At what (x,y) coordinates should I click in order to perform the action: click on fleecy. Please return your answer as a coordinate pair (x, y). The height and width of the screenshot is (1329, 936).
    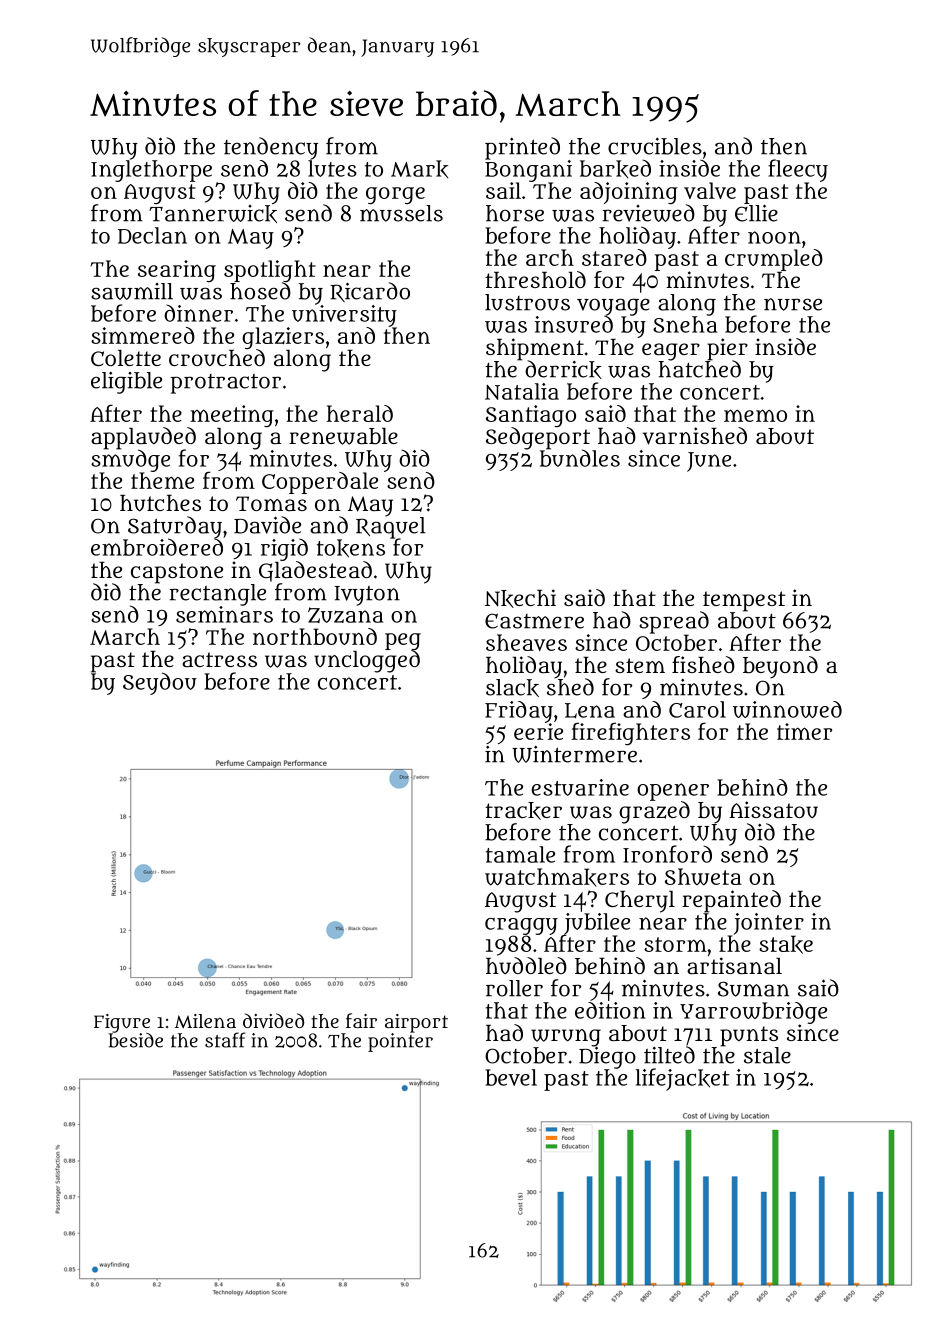
    Looking at the image, I should click on (798, 170).
